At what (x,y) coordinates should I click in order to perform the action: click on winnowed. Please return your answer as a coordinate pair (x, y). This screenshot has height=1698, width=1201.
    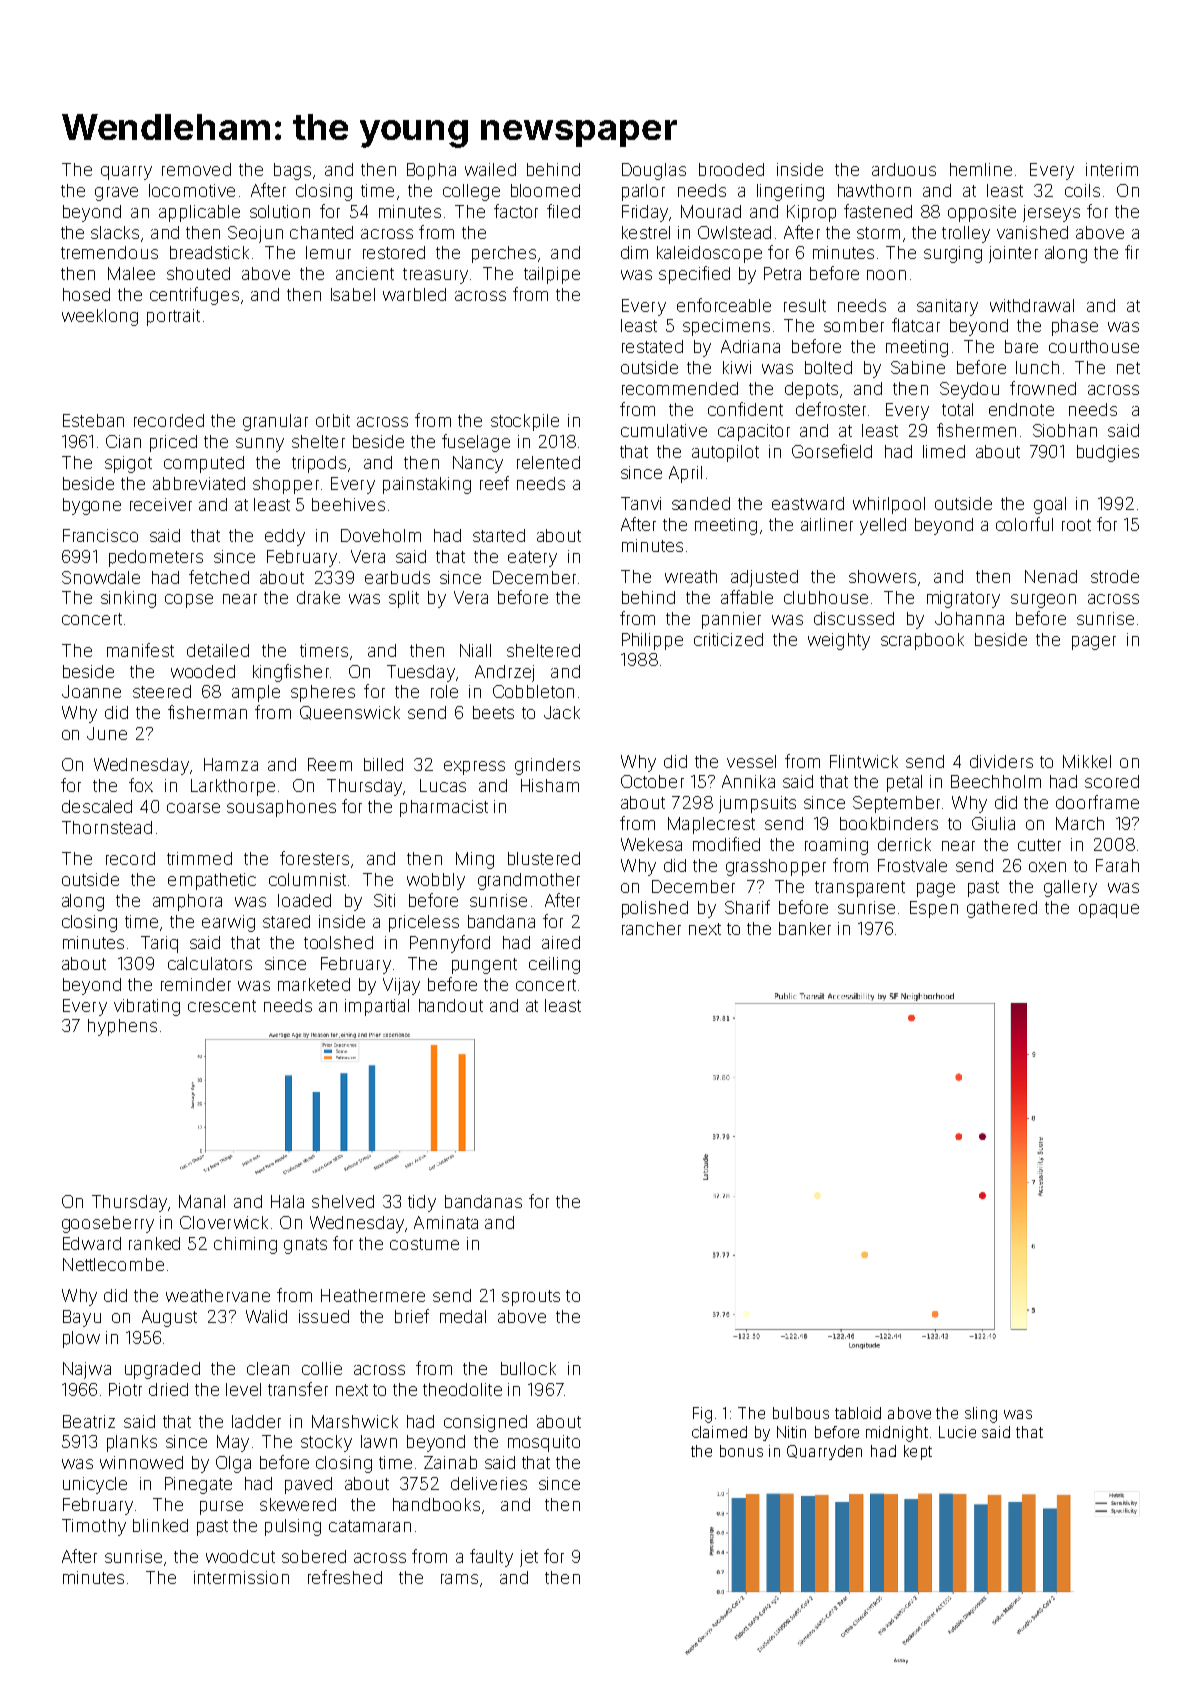
    Looking at the image, I should click on (141, 1462).
